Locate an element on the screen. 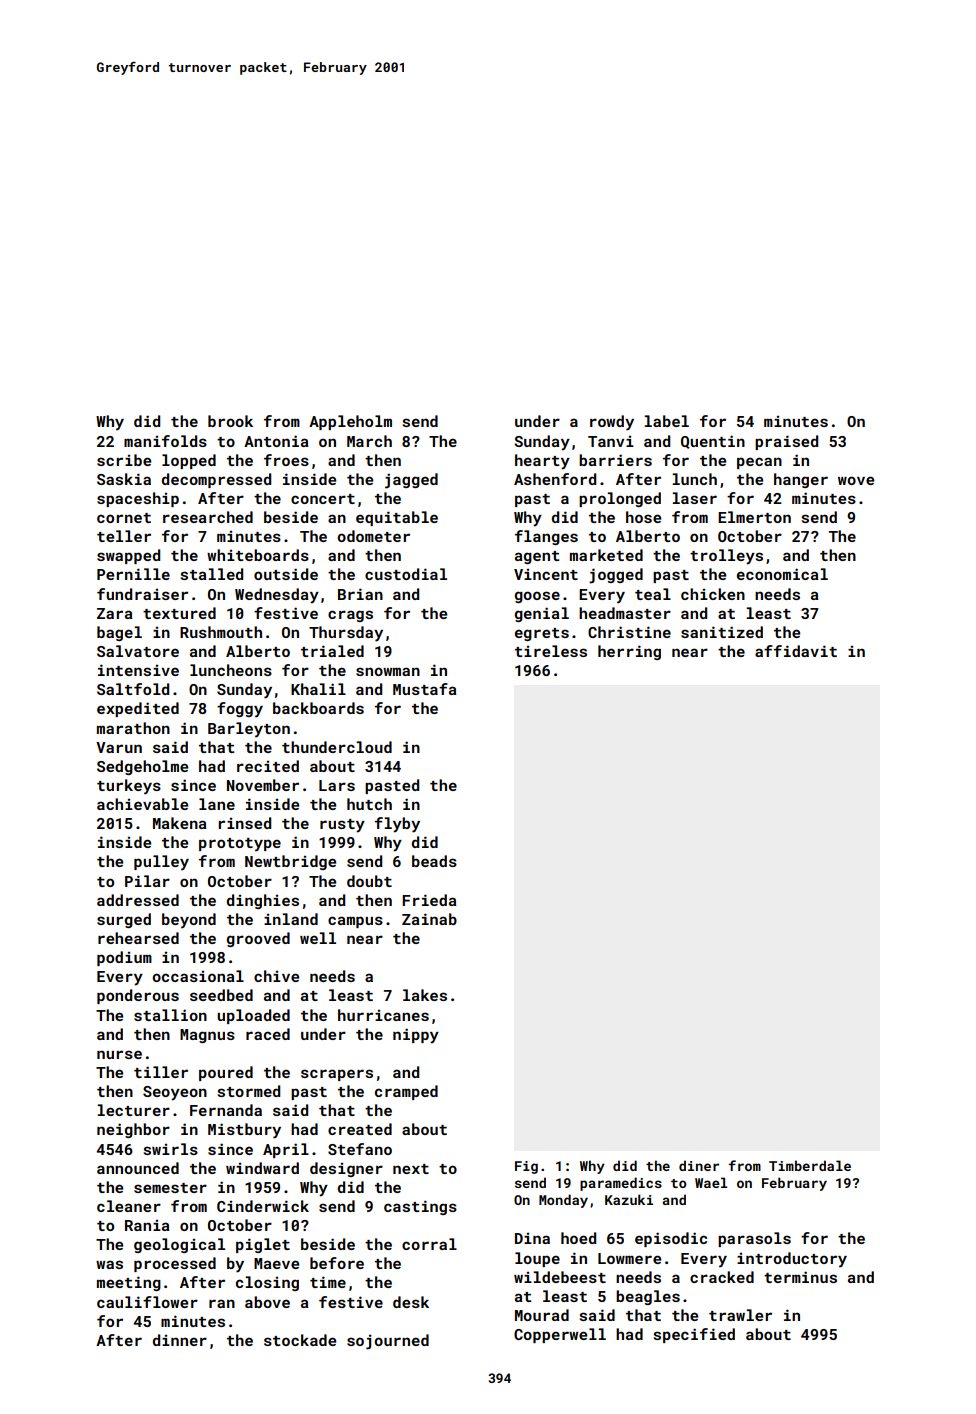  label is located at coordinates (666, 421).
